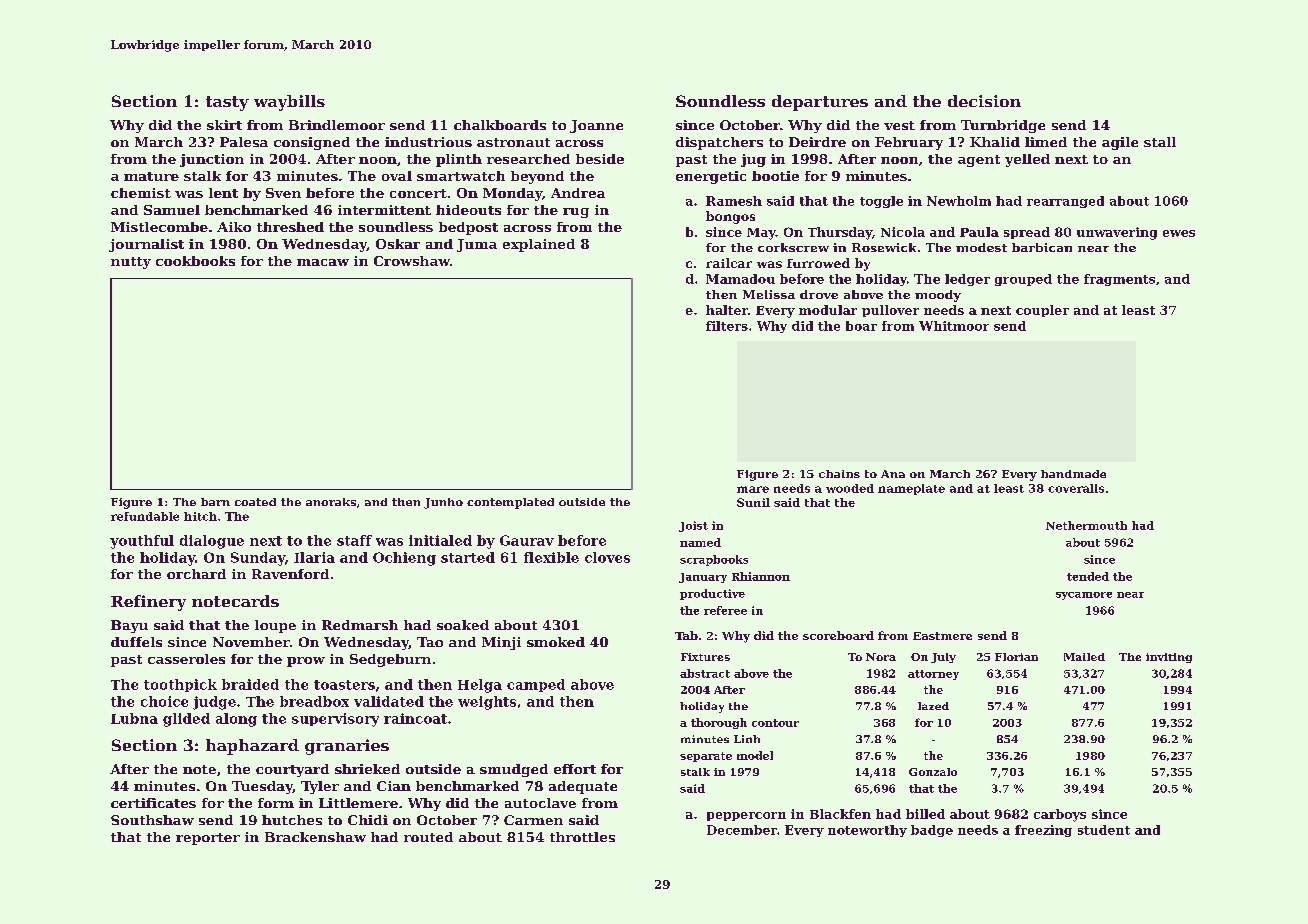  I want to click on Lubna, so click(134, 718).
